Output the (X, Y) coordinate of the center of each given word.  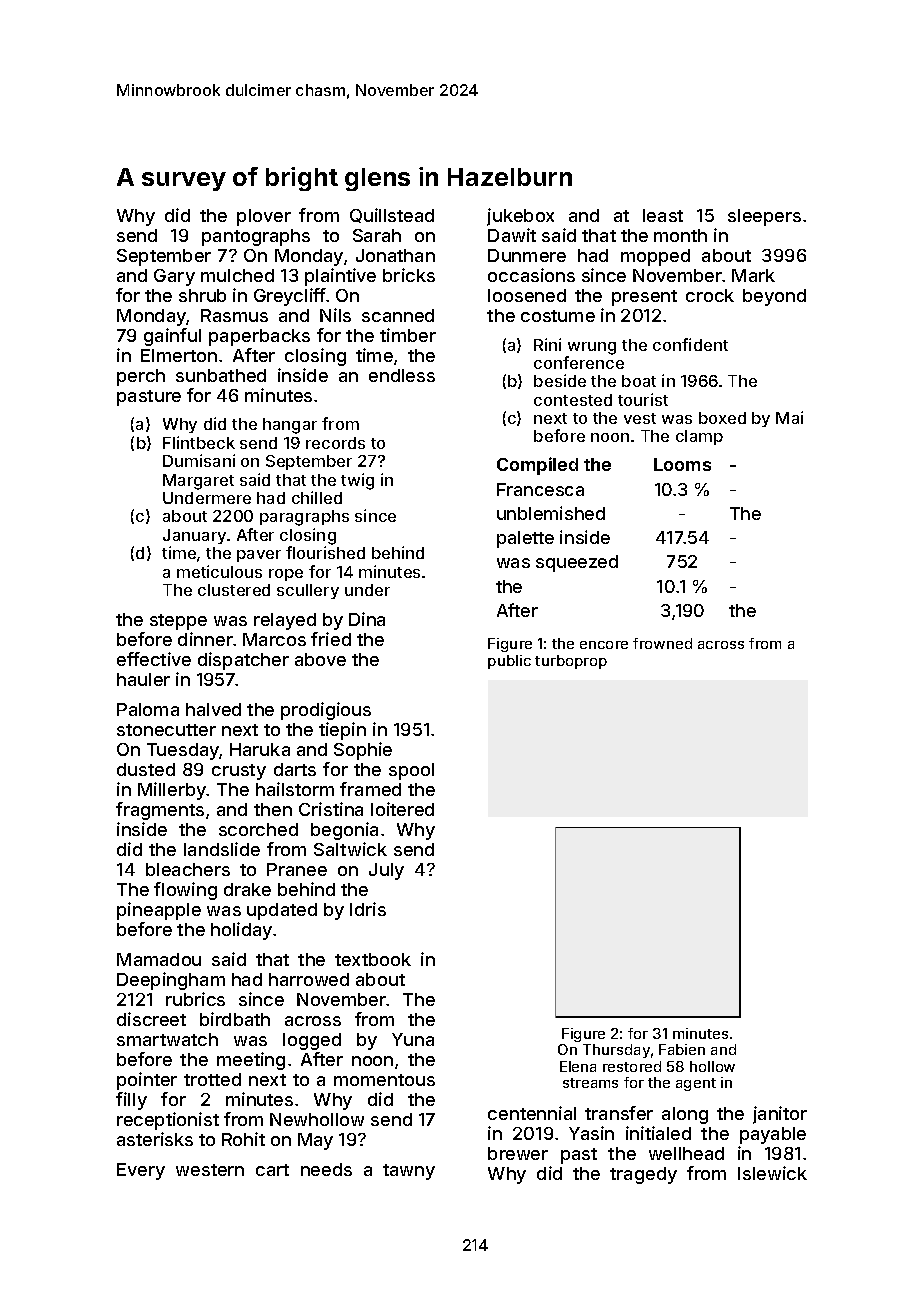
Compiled (537, 466)
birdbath (235, 1019)
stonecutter (166, 730)
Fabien (682, 1049)
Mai (789, 417)
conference (579, 362)
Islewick (772, 1173)
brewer (518, 1153)
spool (411, 771)
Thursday (616, 1051)
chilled (317, 497)
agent (696, 1084)
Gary (174, 277)
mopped (655, 257)
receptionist (168, 1121)
